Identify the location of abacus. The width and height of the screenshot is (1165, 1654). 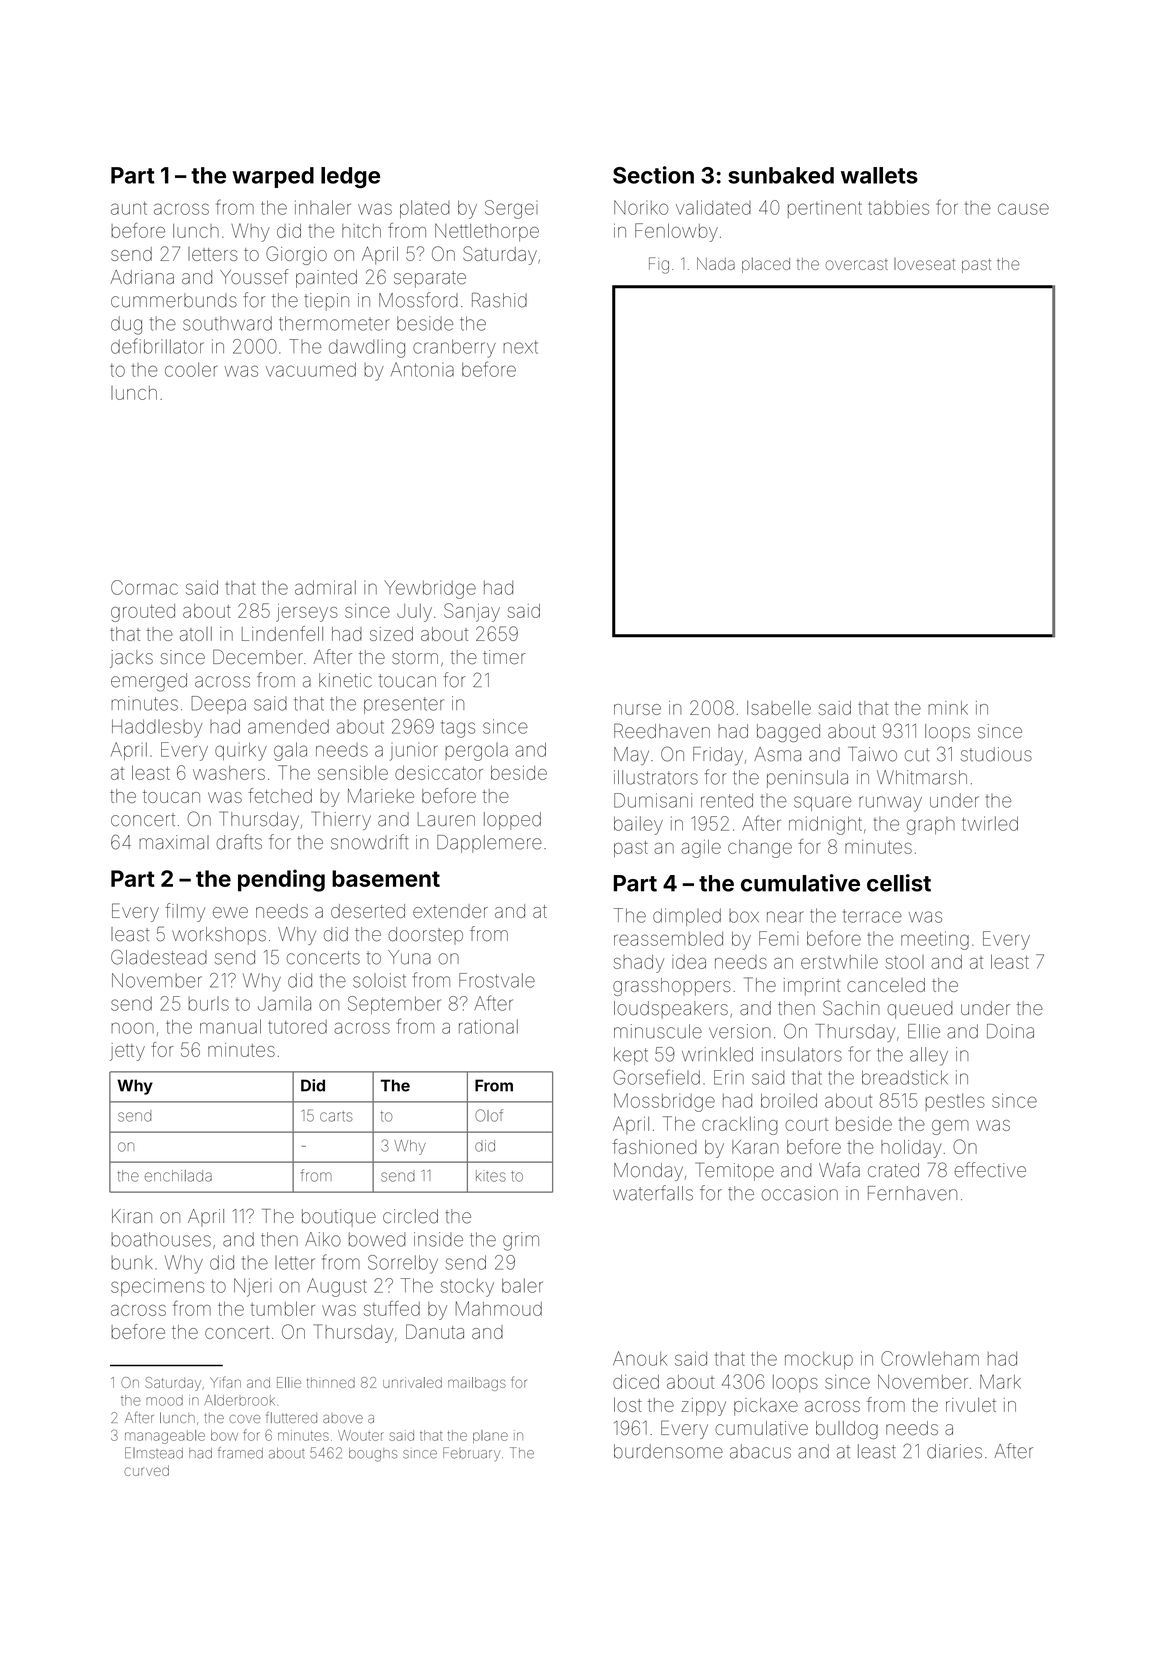
(760, 1451).
